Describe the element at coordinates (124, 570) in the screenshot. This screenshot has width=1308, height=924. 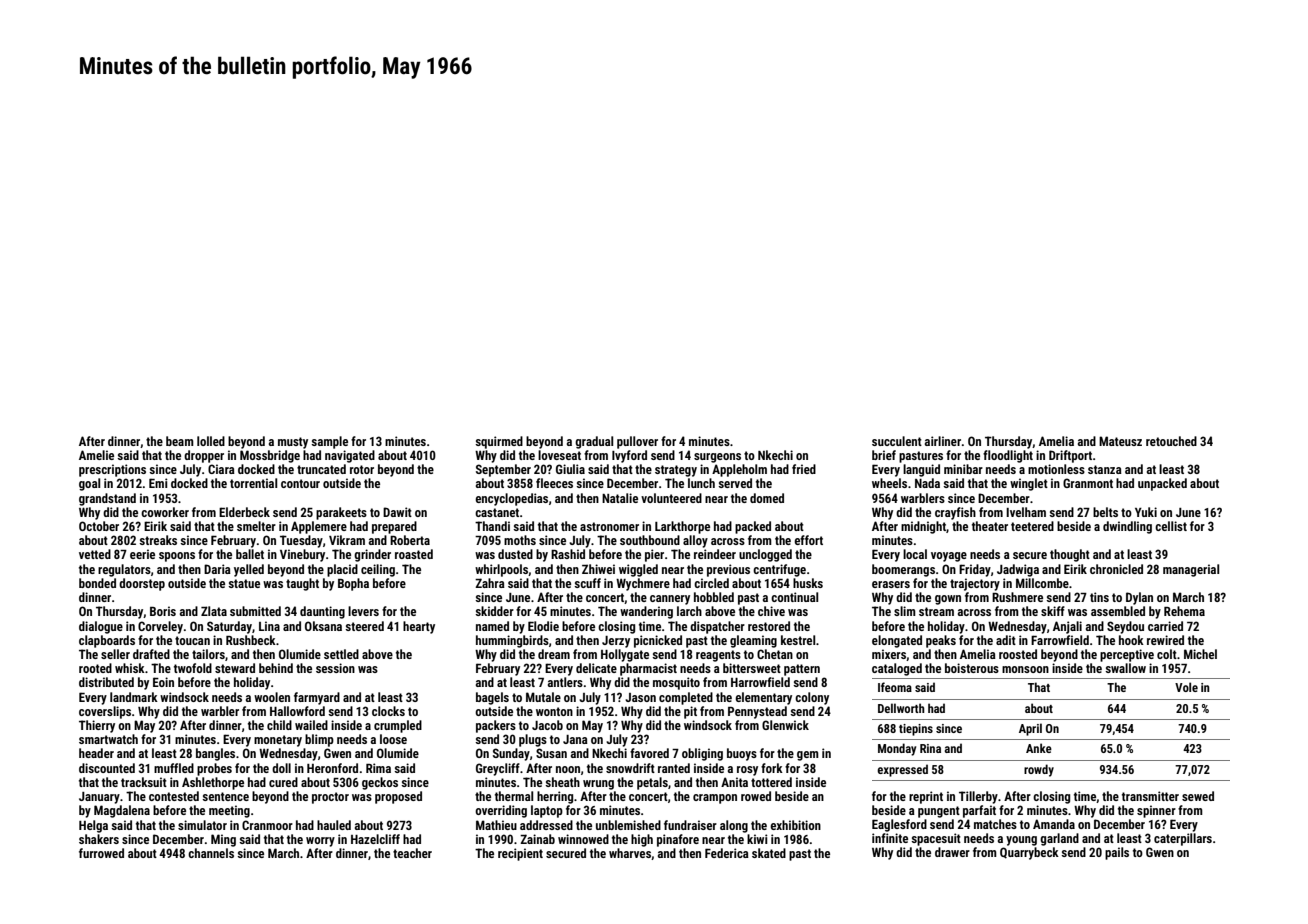
I see `regulators` at that location.
